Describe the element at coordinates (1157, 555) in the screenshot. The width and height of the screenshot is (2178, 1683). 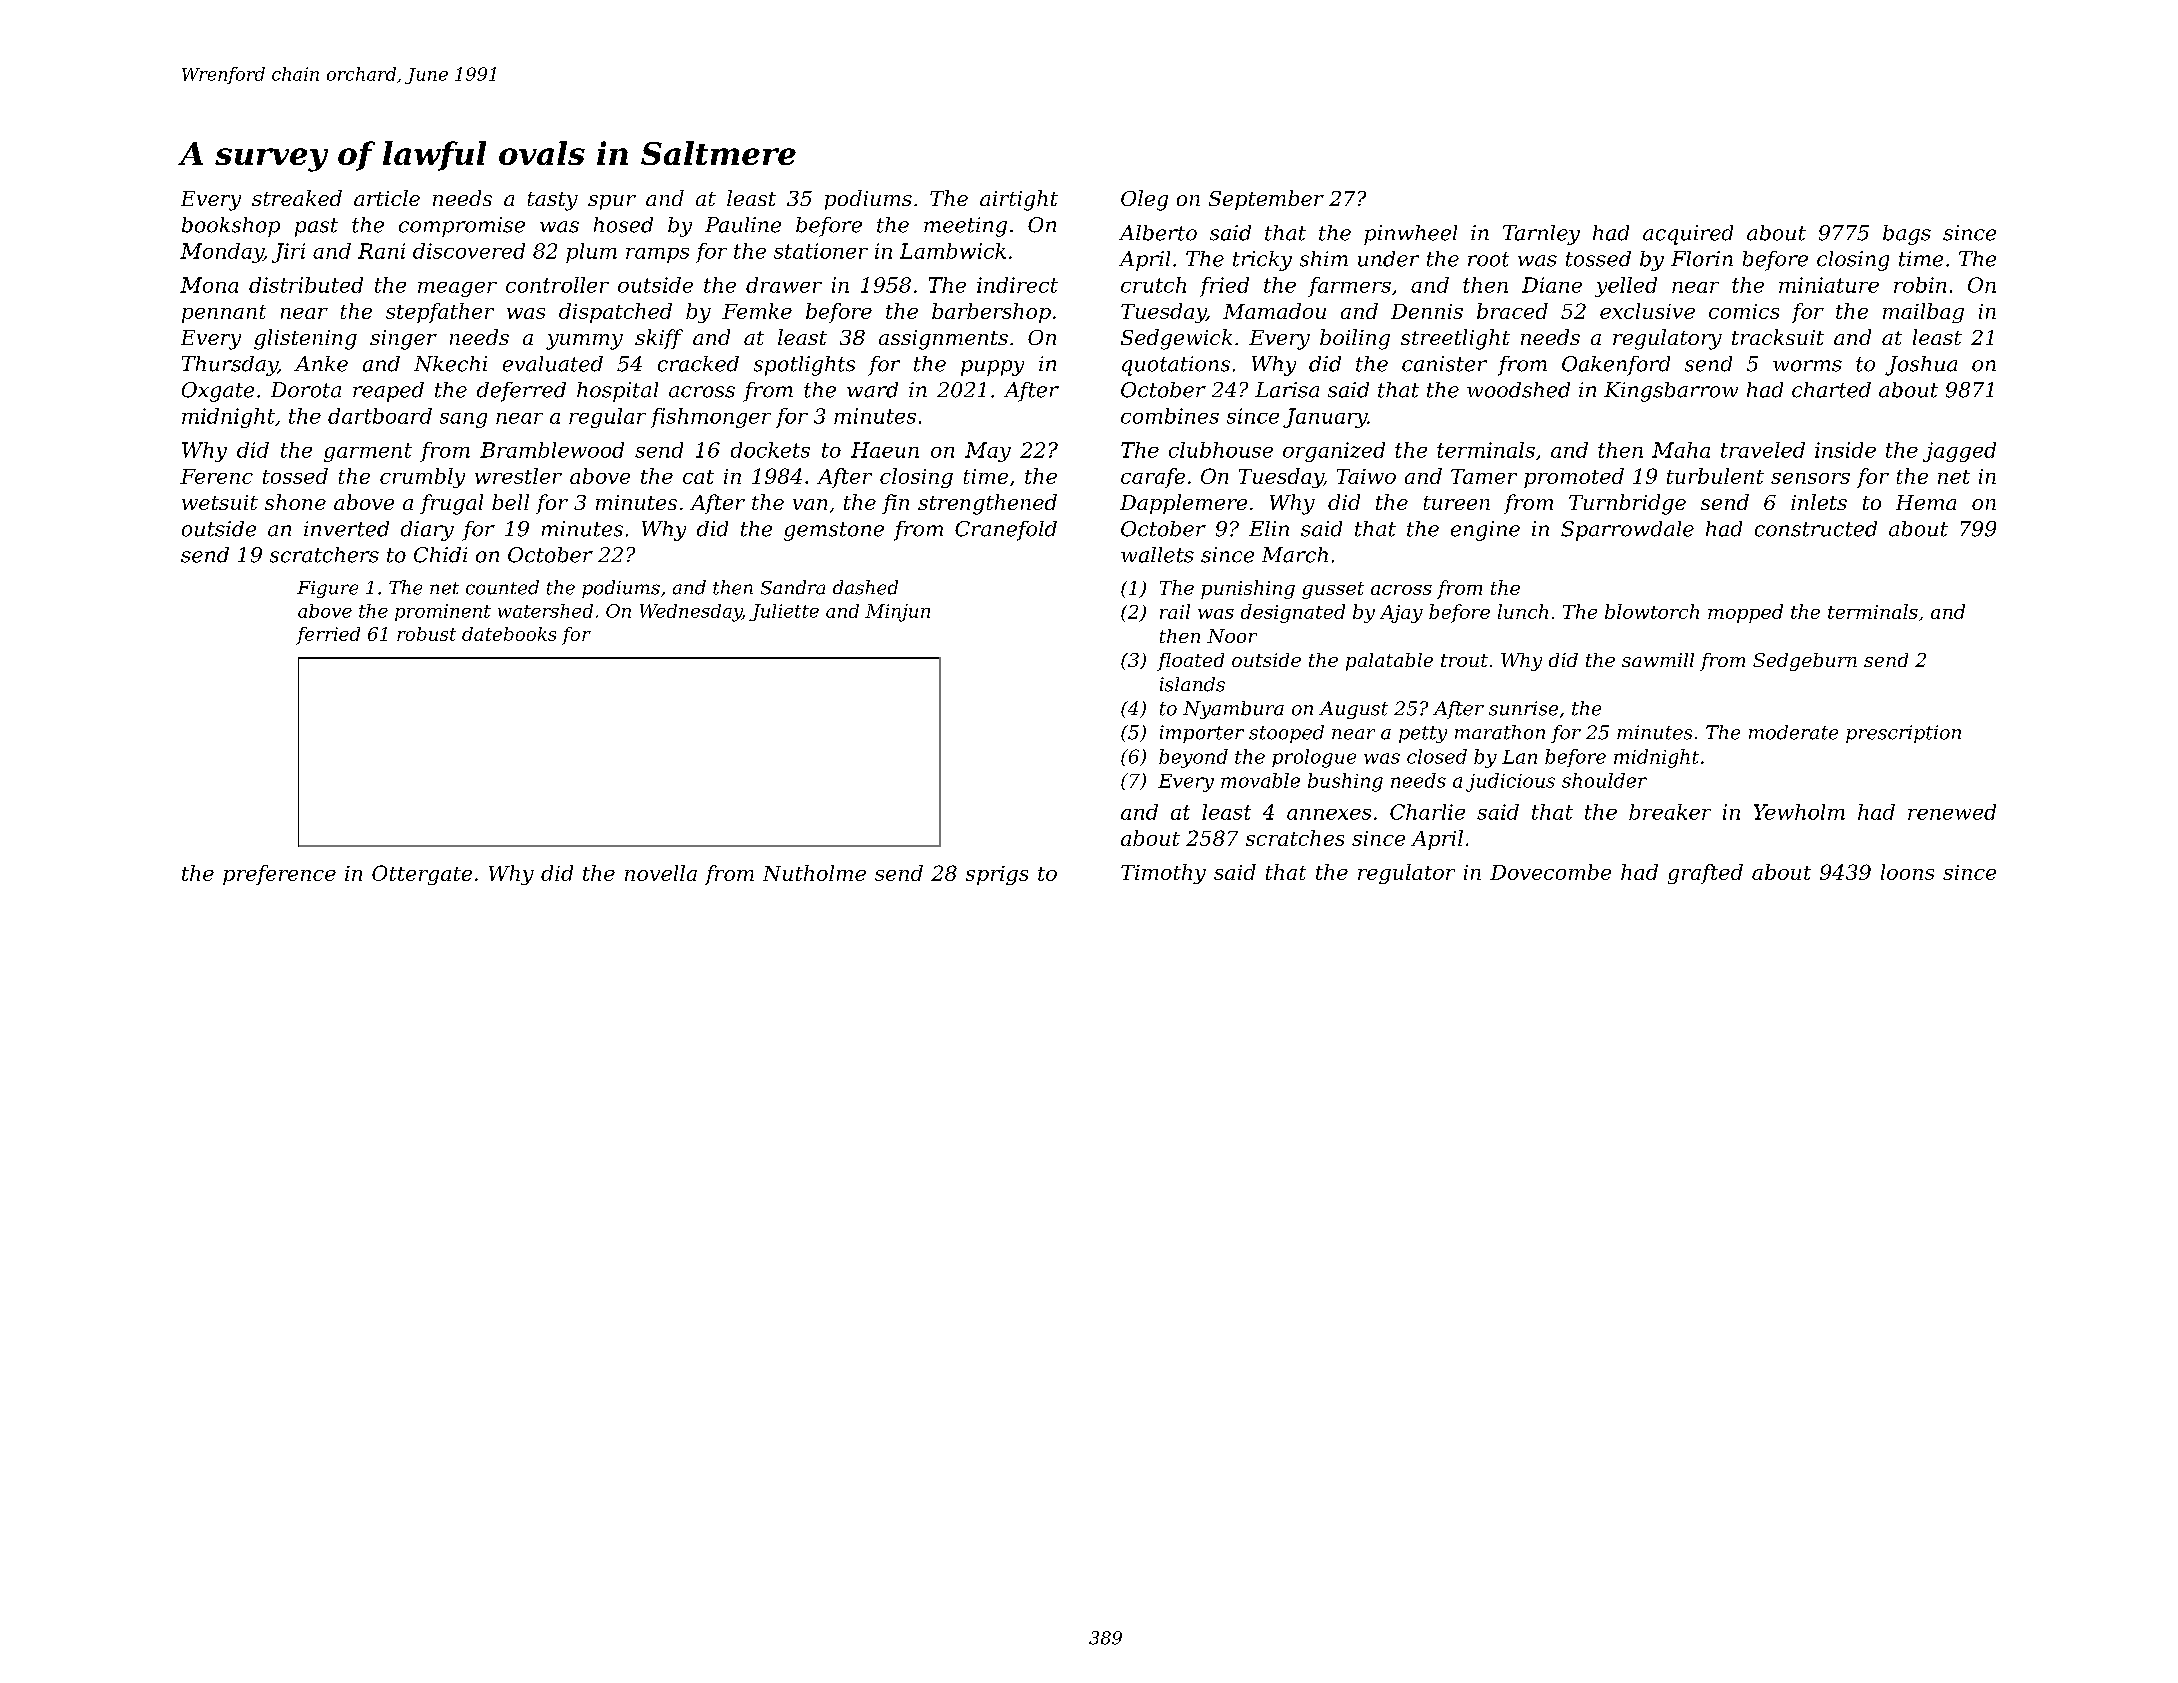
I see `wallets` at that location.
